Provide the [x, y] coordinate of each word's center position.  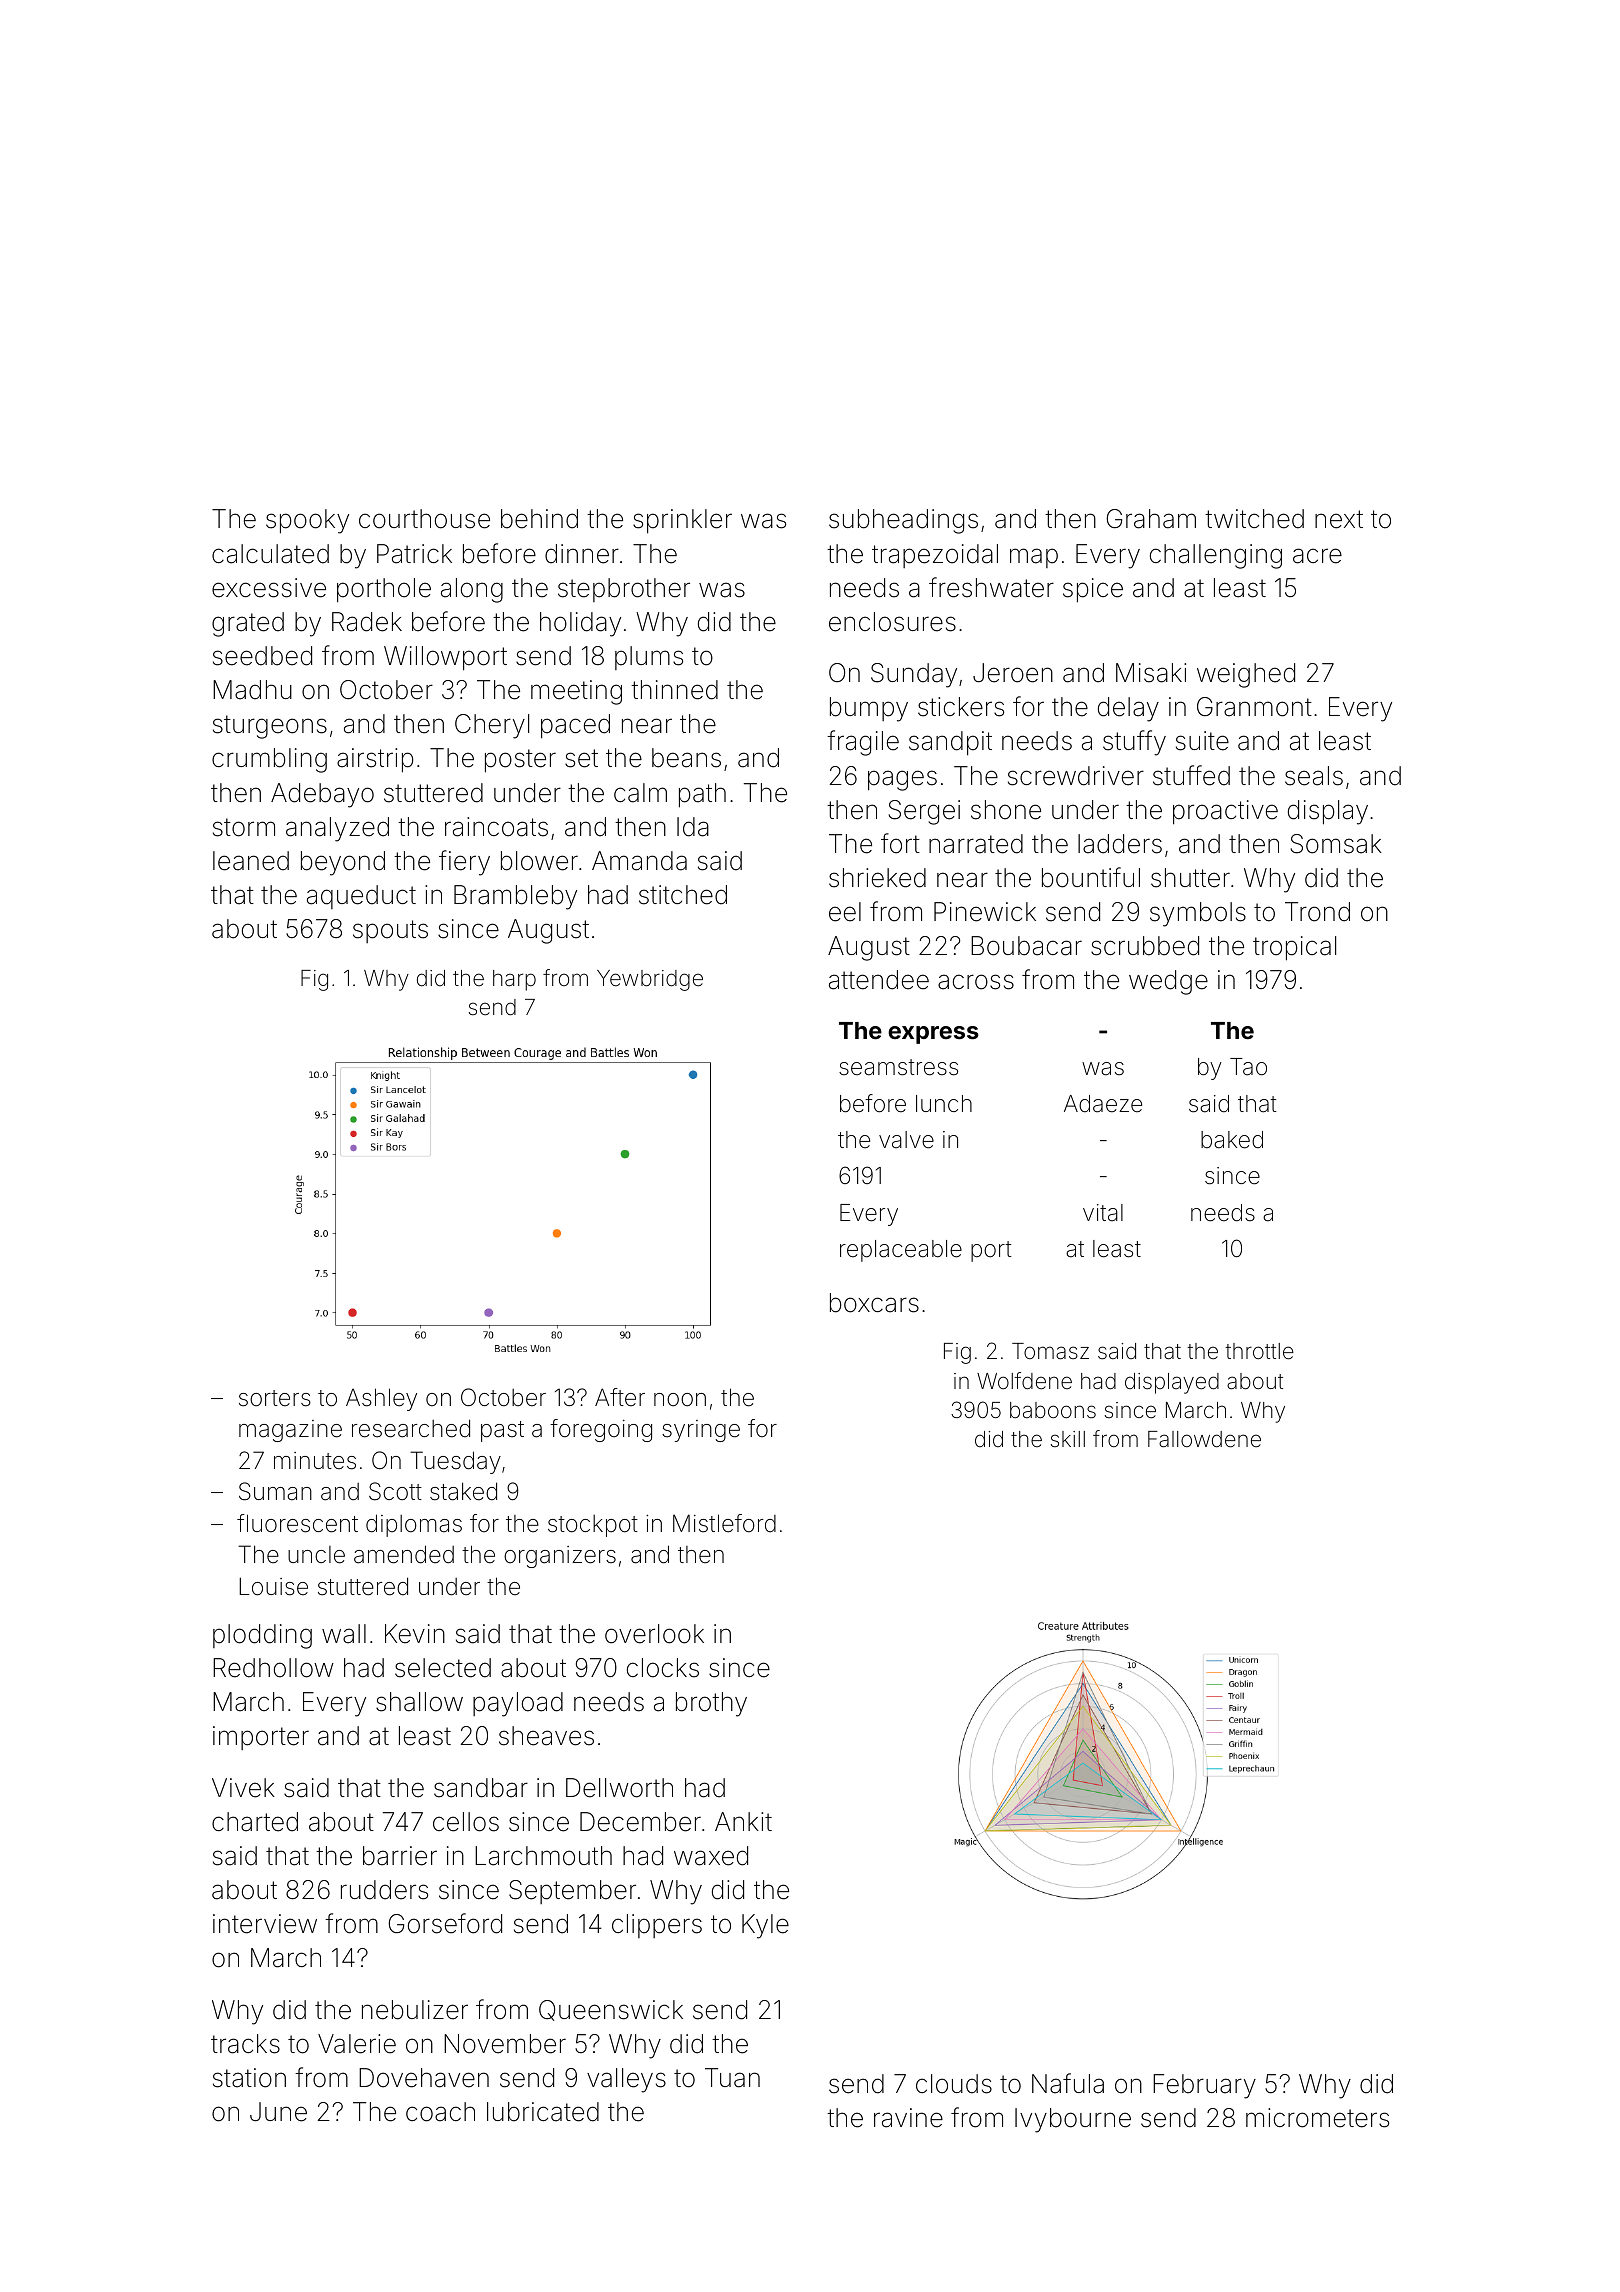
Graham [1151, 519]
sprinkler [682, 521]
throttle [1259, 1351]
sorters [275, 1398]
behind [539, 519]
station [249, 2078]
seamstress [898, 1067]
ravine [908, 2118]
